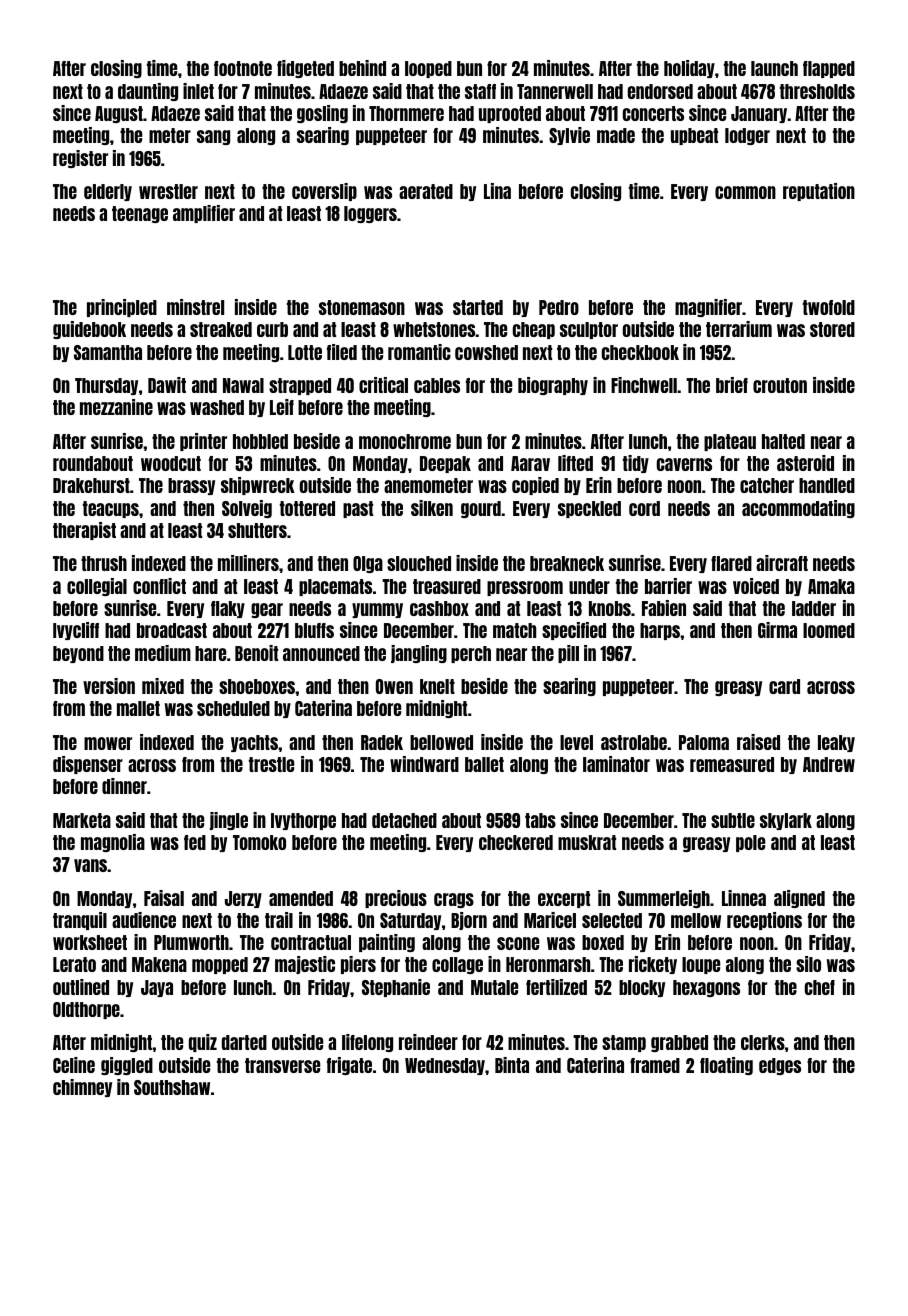  Describe the element at coordinates (786, 821) in the page. I see `skylark` at that location.
